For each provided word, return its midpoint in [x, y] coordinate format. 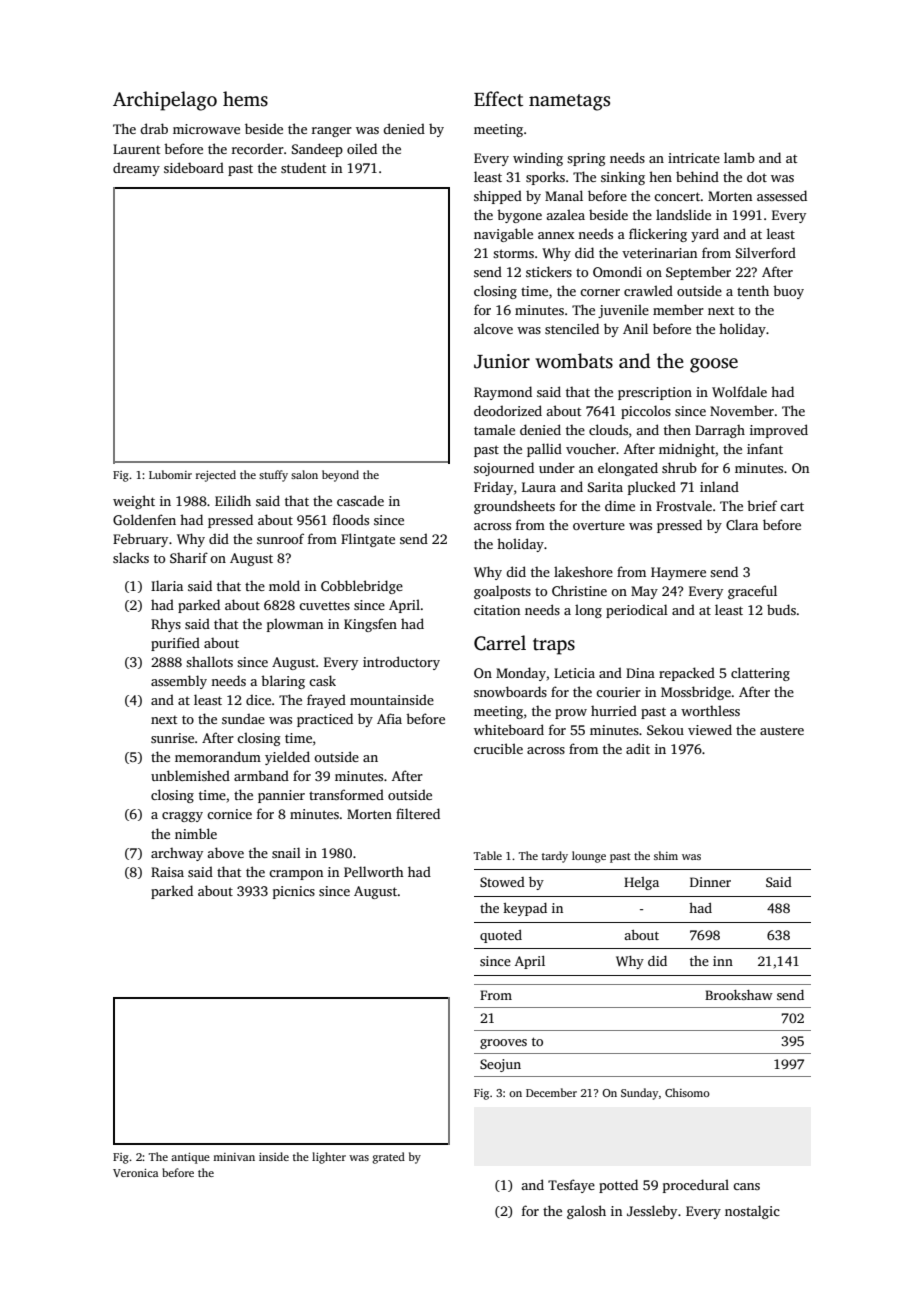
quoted [501, 936]
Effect [498, 99]
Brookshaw [739, 995]
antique [190, 1158]
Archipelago [165, 101]
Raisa [167, 872]
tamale [494, 429]
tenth [753, 290]
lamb [739, 157]
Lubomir [170, 474]
